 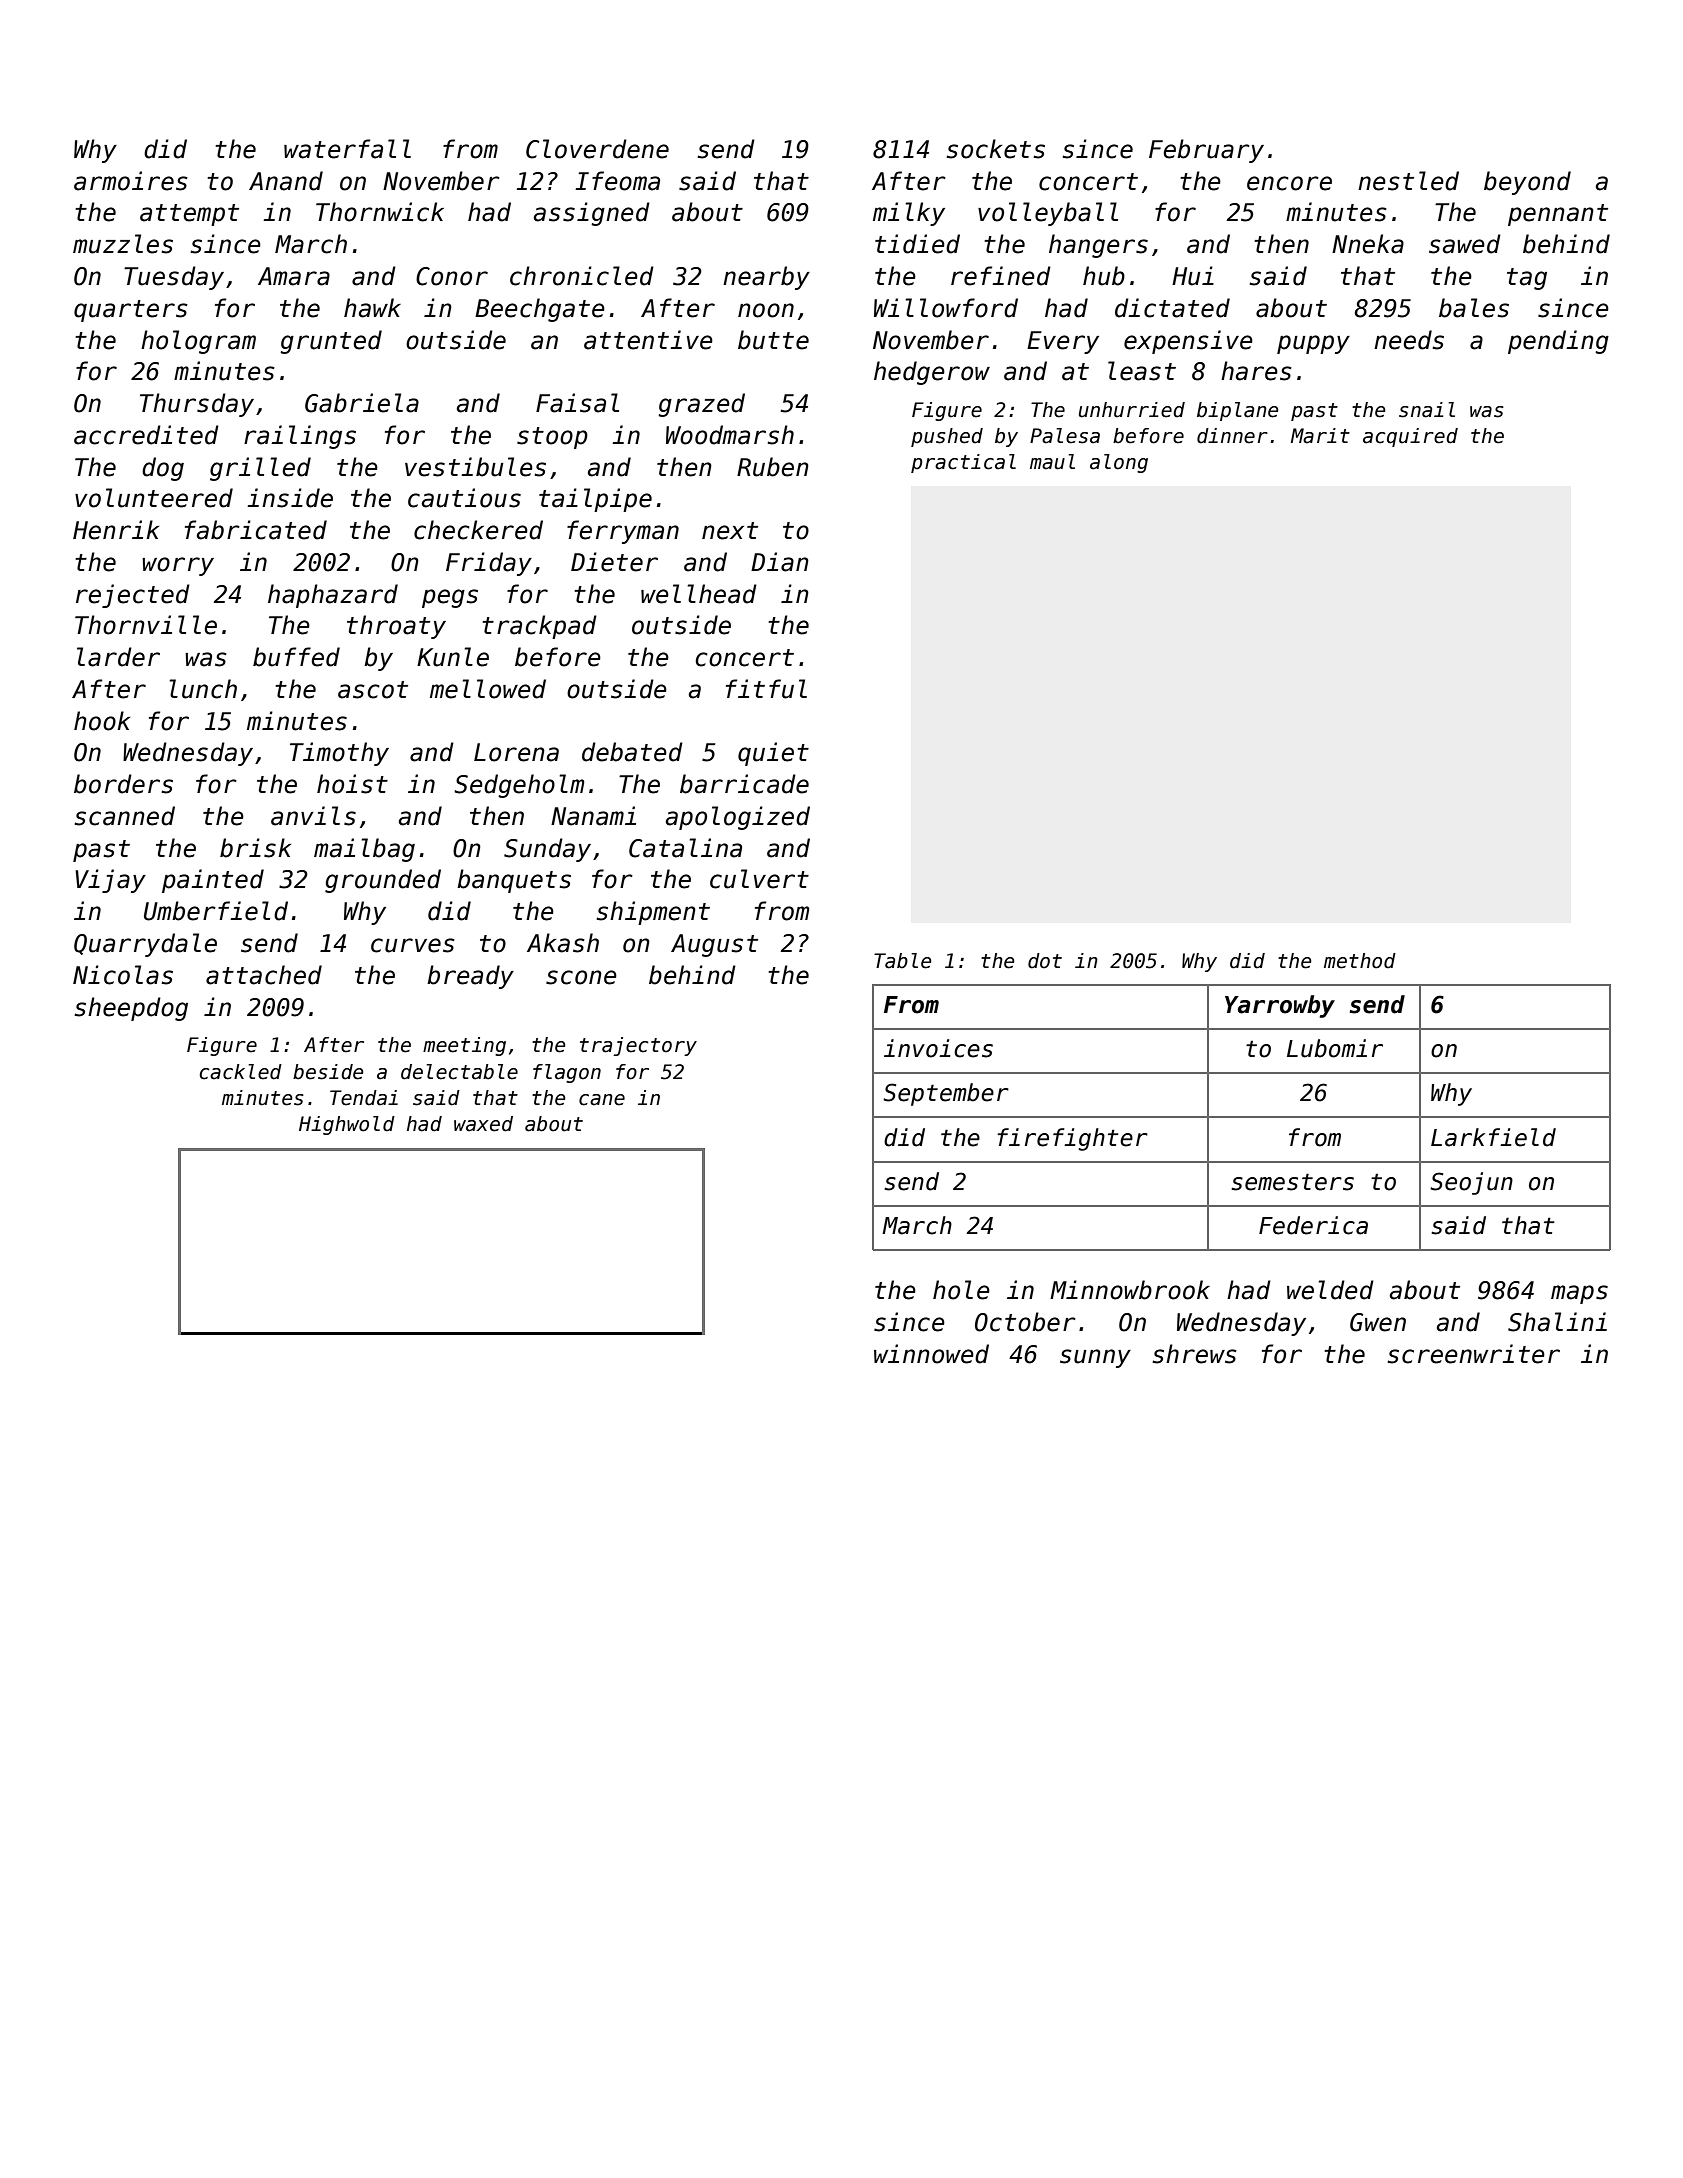 I want to click on snail, so click(x=1427, y=410).
